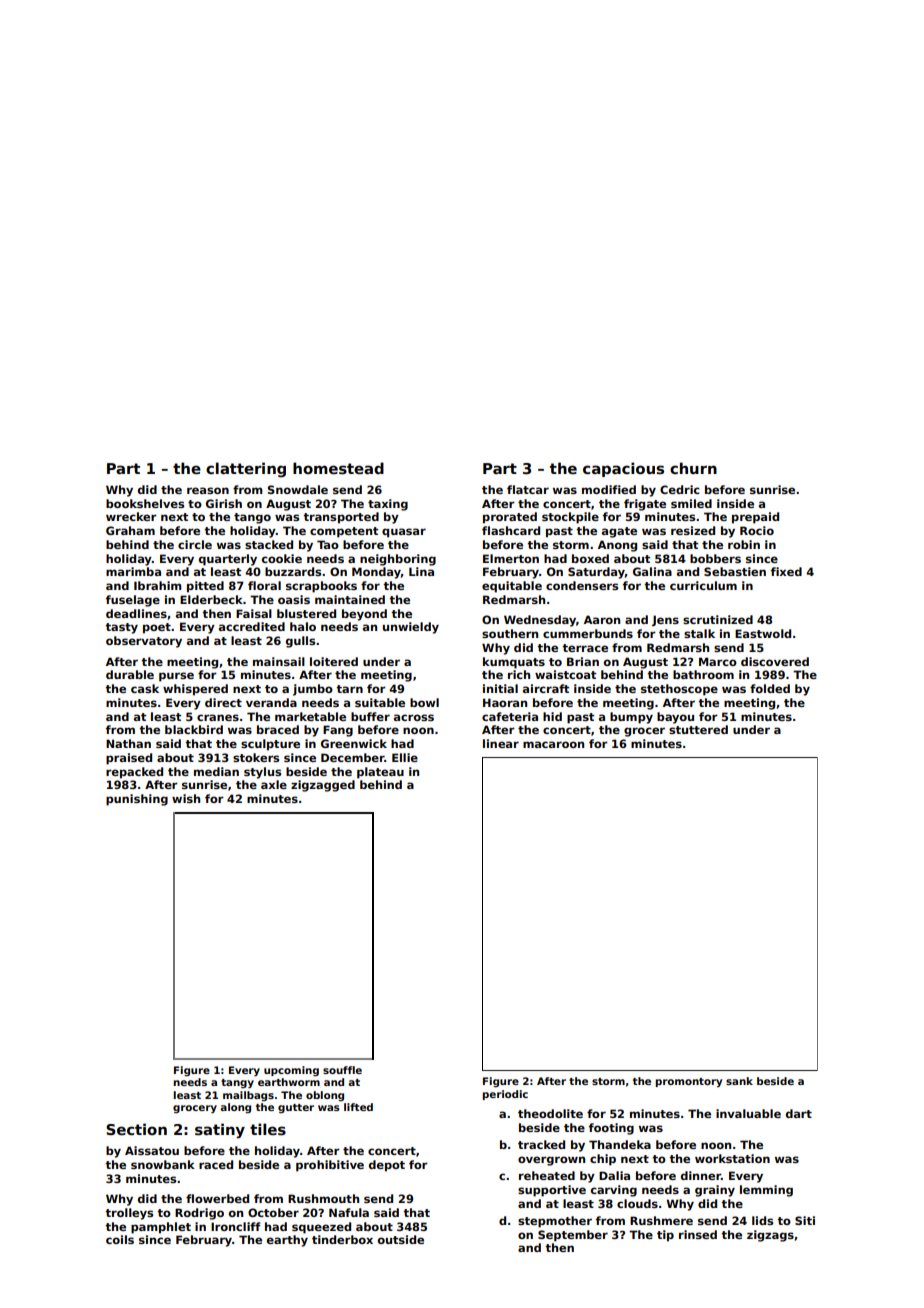 The width and height of the screenshot is (924, 1308). I want to click on churn, so click(693, 468).
